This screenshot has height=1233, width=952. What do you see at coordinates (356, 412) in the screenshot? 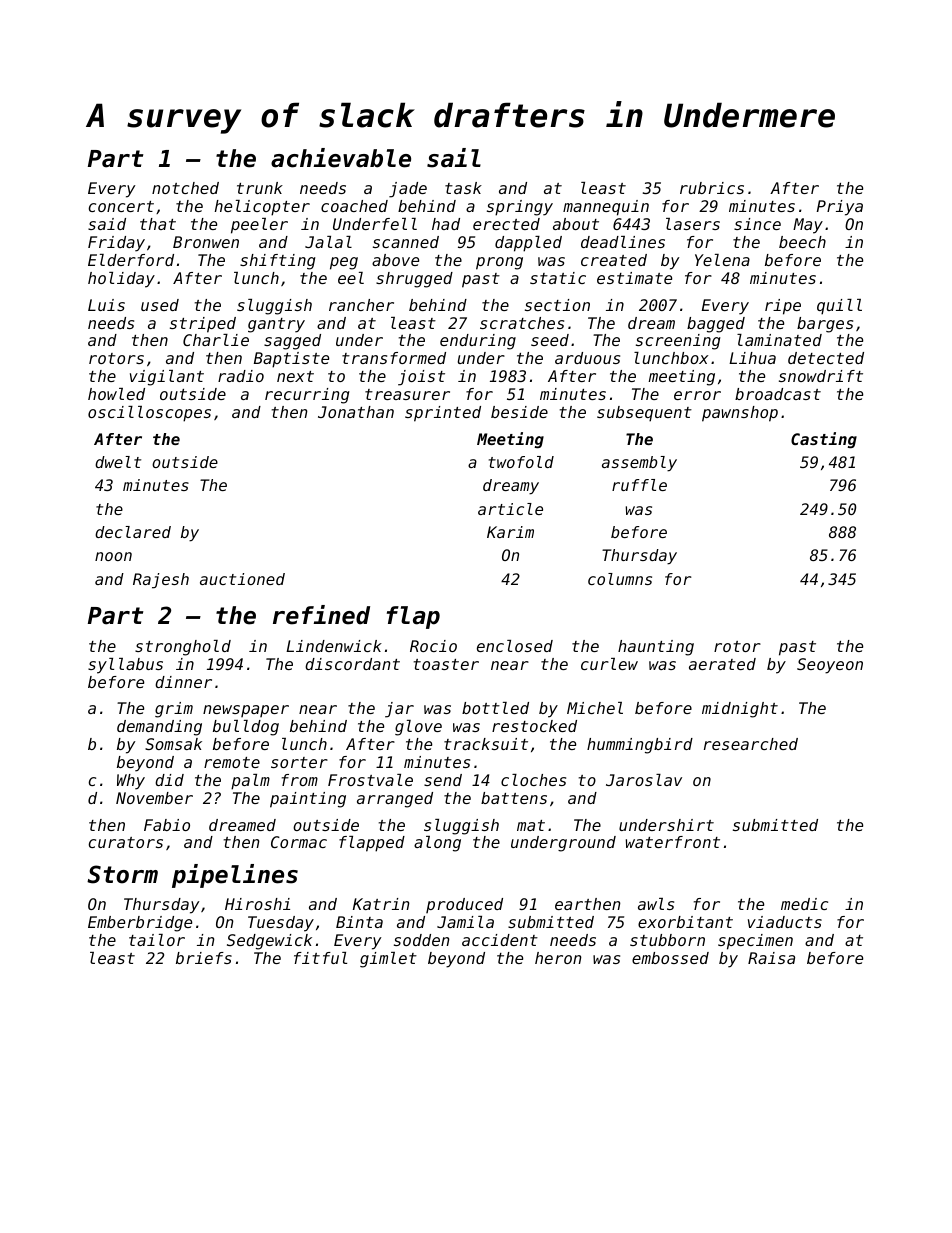
I see `Jonathan` at bounding box center [356, 412].
